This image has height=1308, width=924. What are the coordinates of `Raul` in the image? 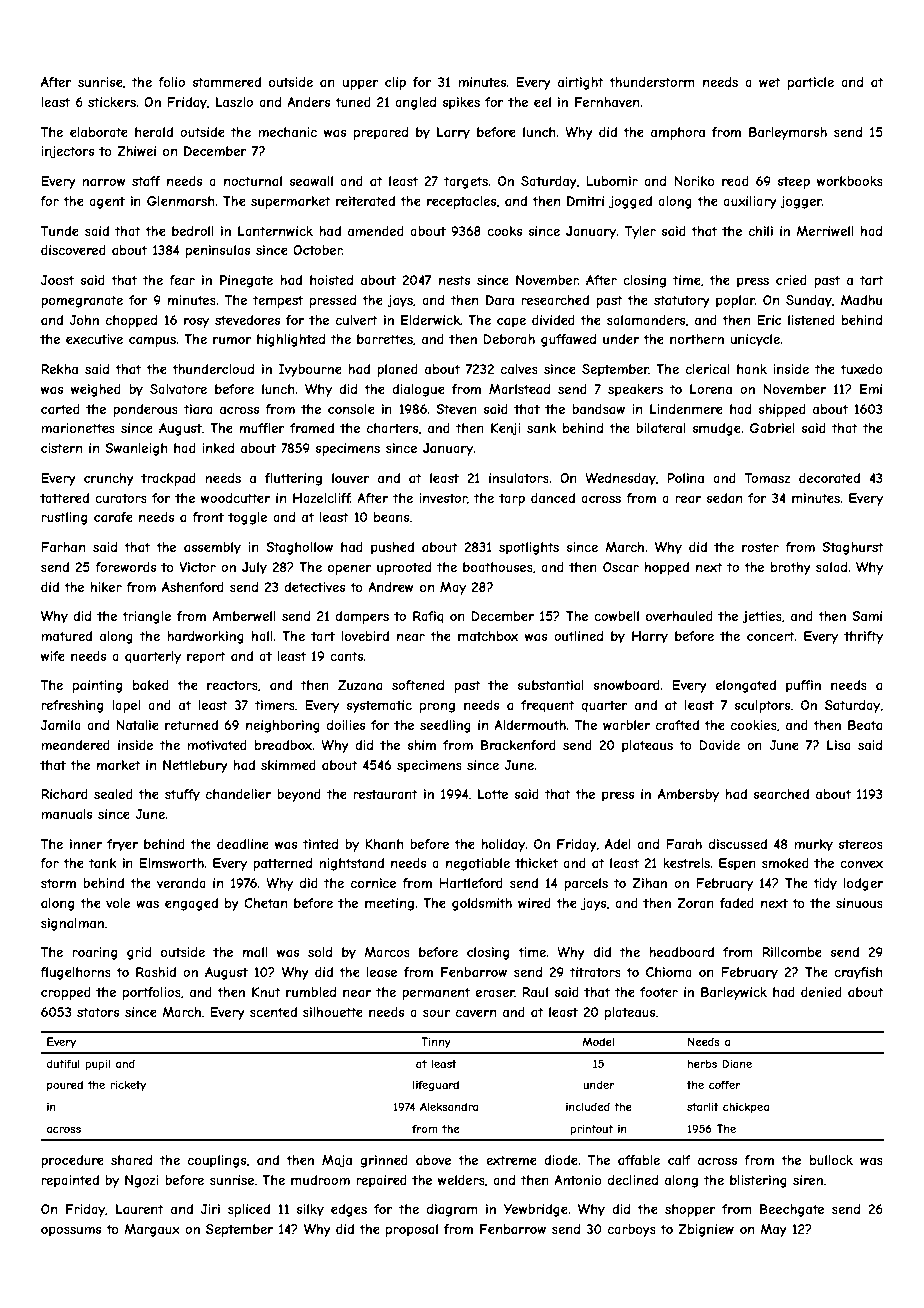 It's located at (535, 992).
